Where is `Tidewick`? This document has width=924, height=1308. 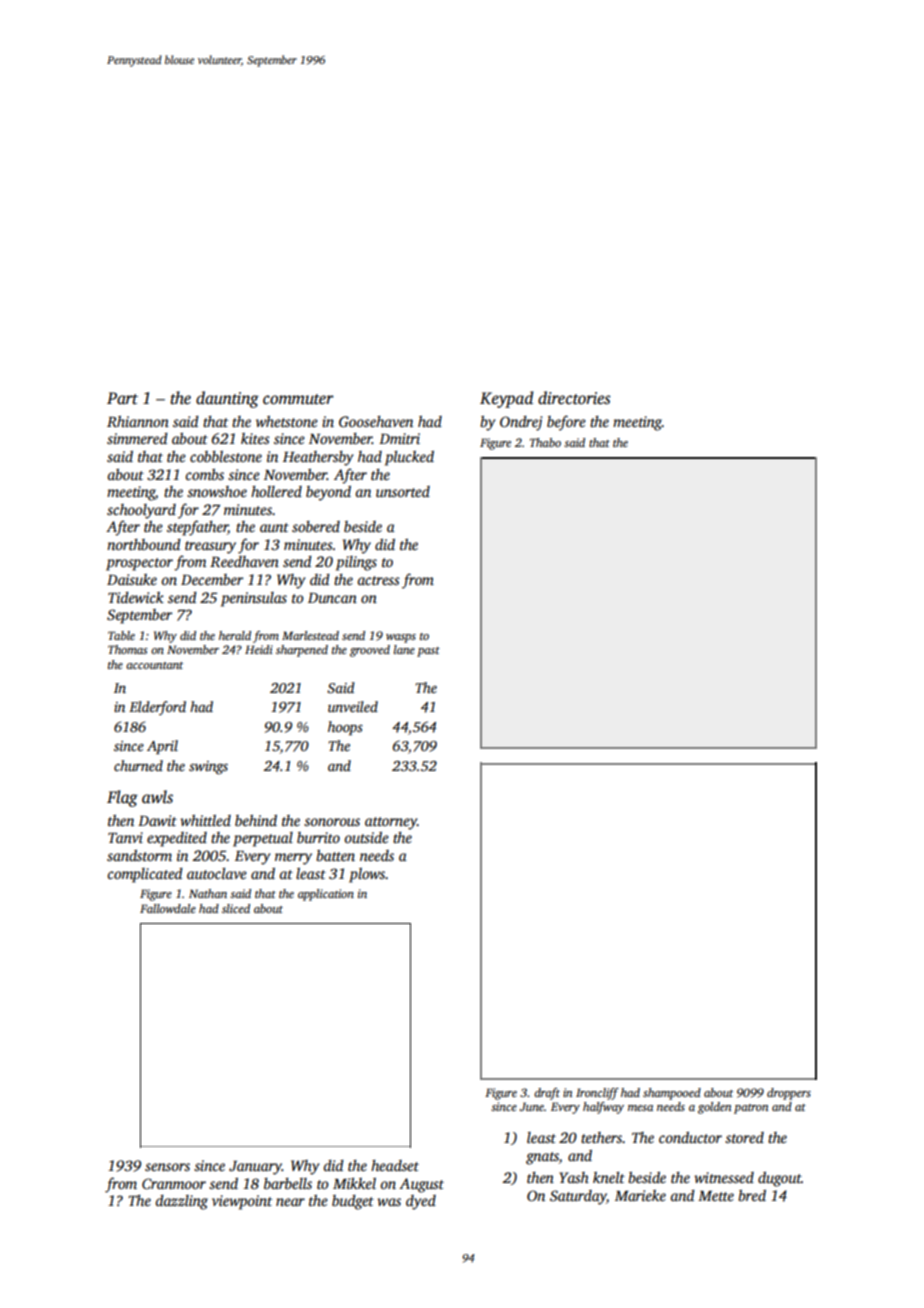 Tidewick is located at coordinates (136, 597).
